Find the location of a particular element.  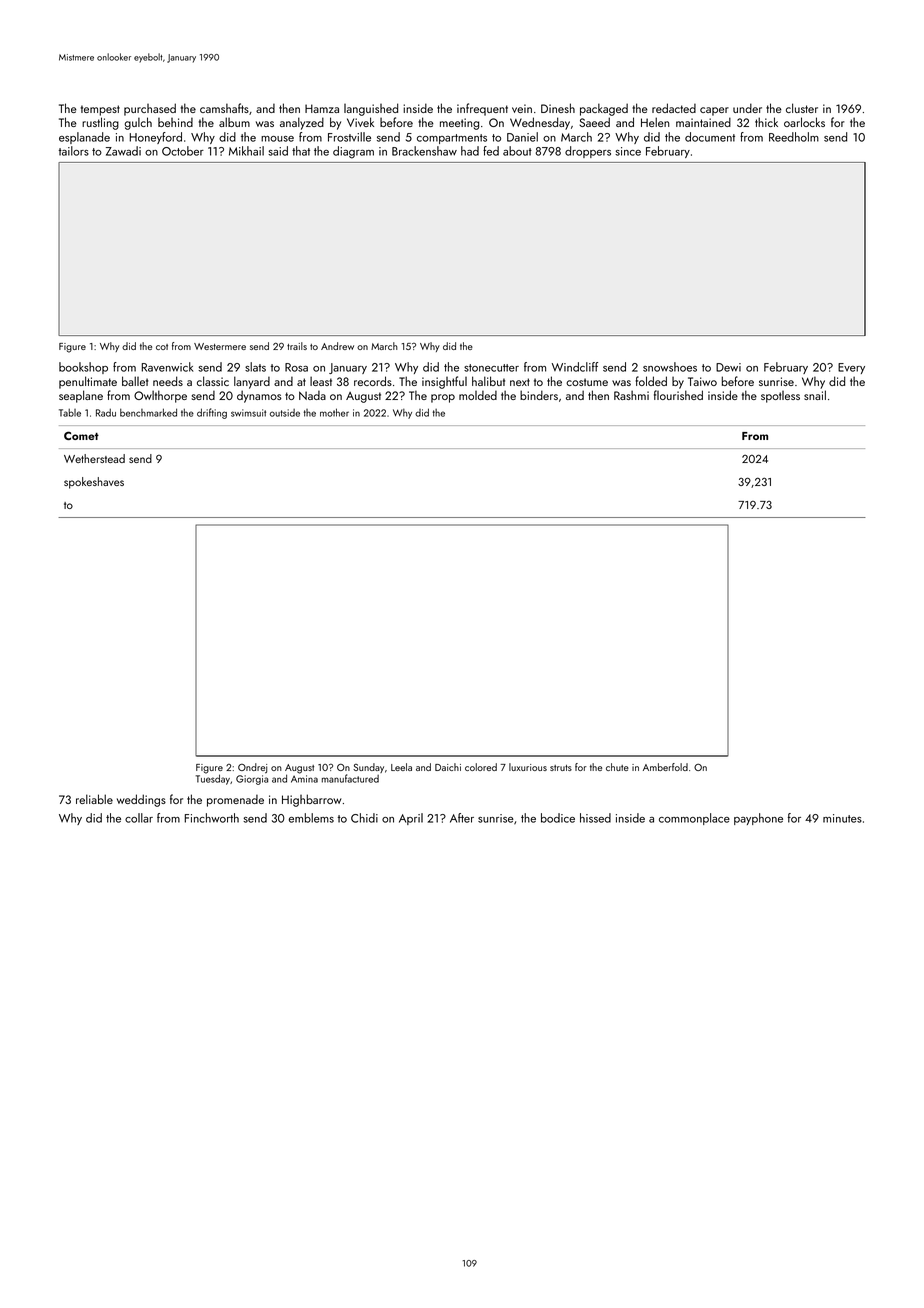

Reedholm is located at coordinates (794, 137).
